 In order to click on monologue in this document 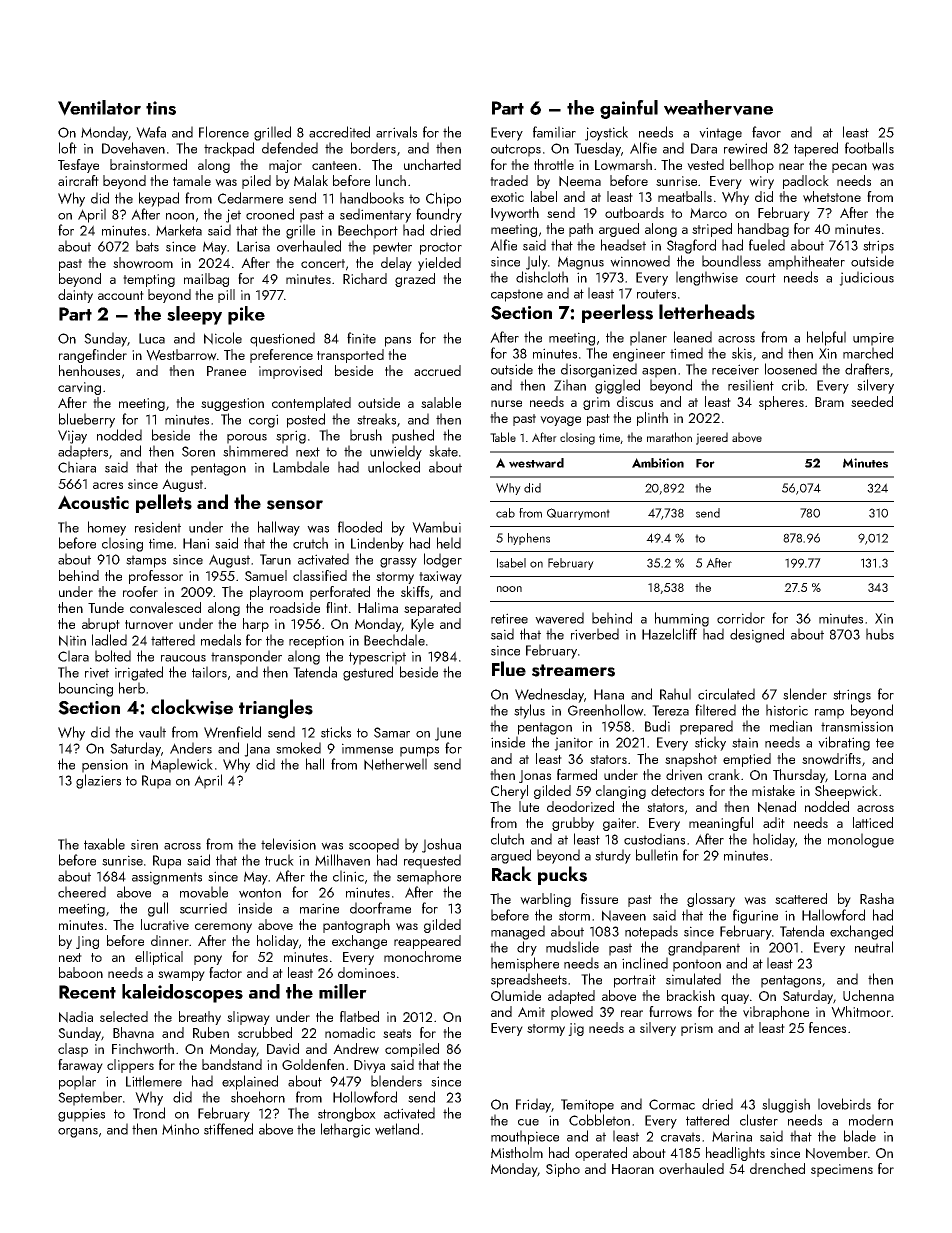, I will do `click(861, 840)`.
